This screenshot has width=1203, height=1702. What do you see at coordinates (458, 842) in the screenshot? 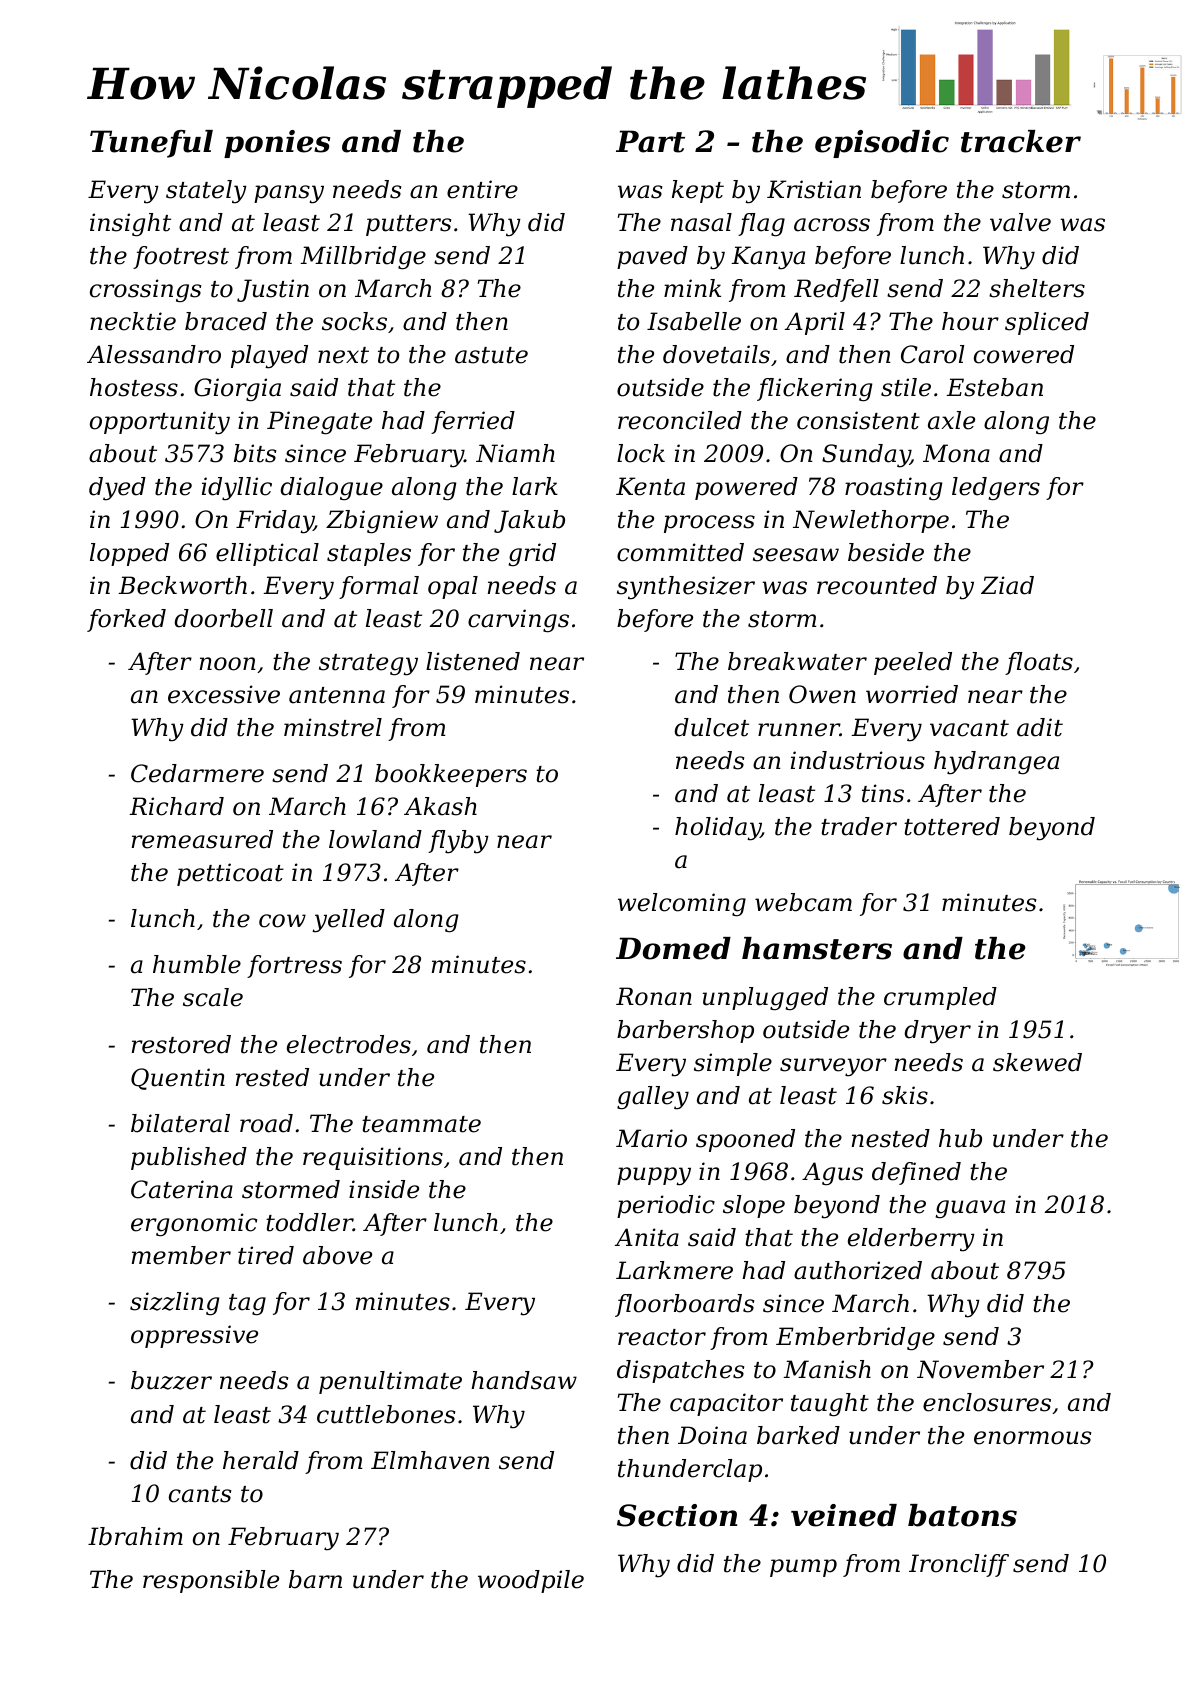
I see `flyby` at bounding box center [458, 842].
